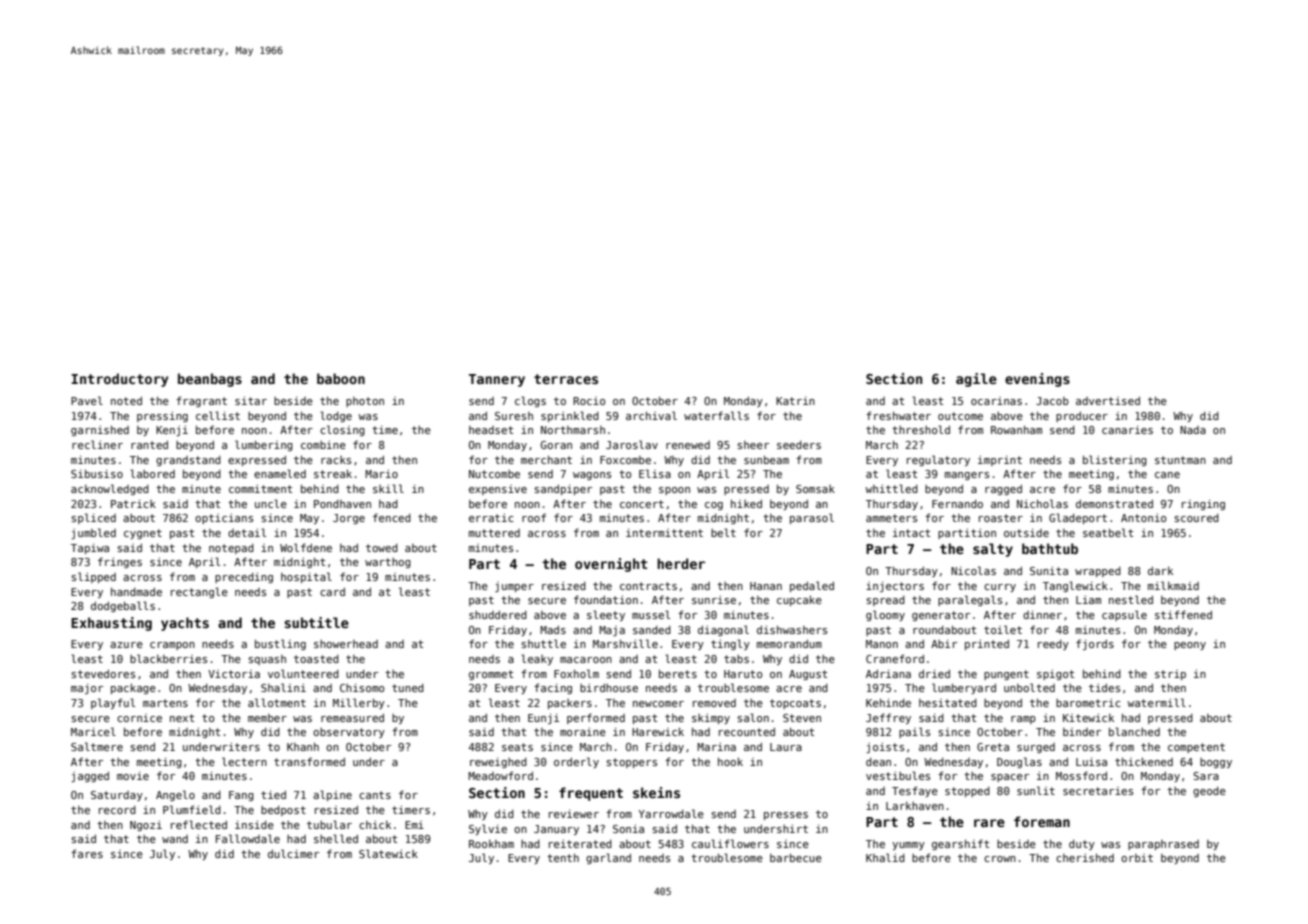 This screenshot has width=1308, height=924. I want to click on baboon, so click(341, 378).
